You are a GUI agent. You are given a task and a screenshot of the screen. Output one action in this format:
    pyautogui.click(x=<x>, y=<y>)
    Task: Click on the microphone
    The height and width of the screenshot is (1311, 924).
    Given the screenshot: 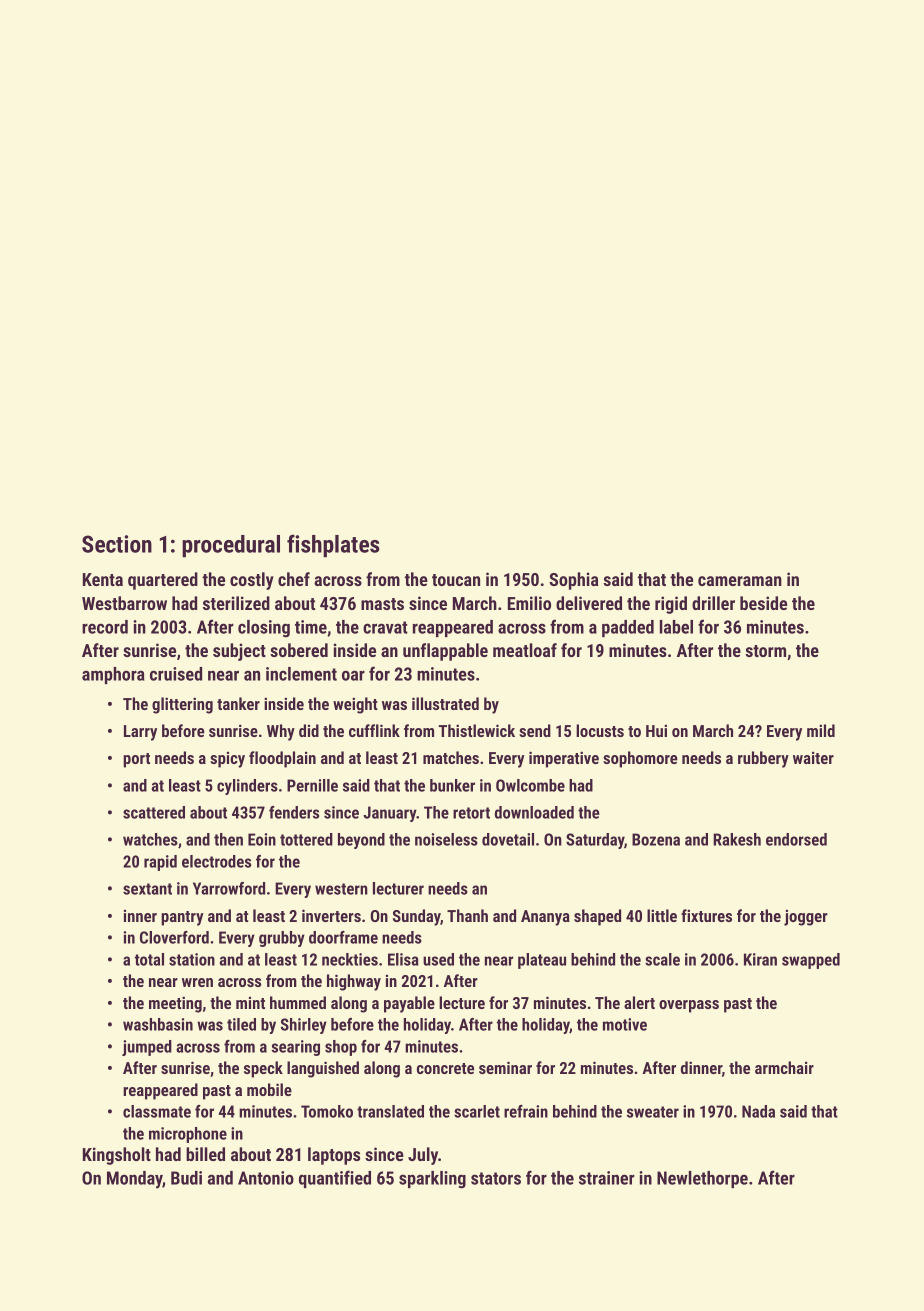 What is the action you would take?
    pyautogui.click(x=188, y=1135)
